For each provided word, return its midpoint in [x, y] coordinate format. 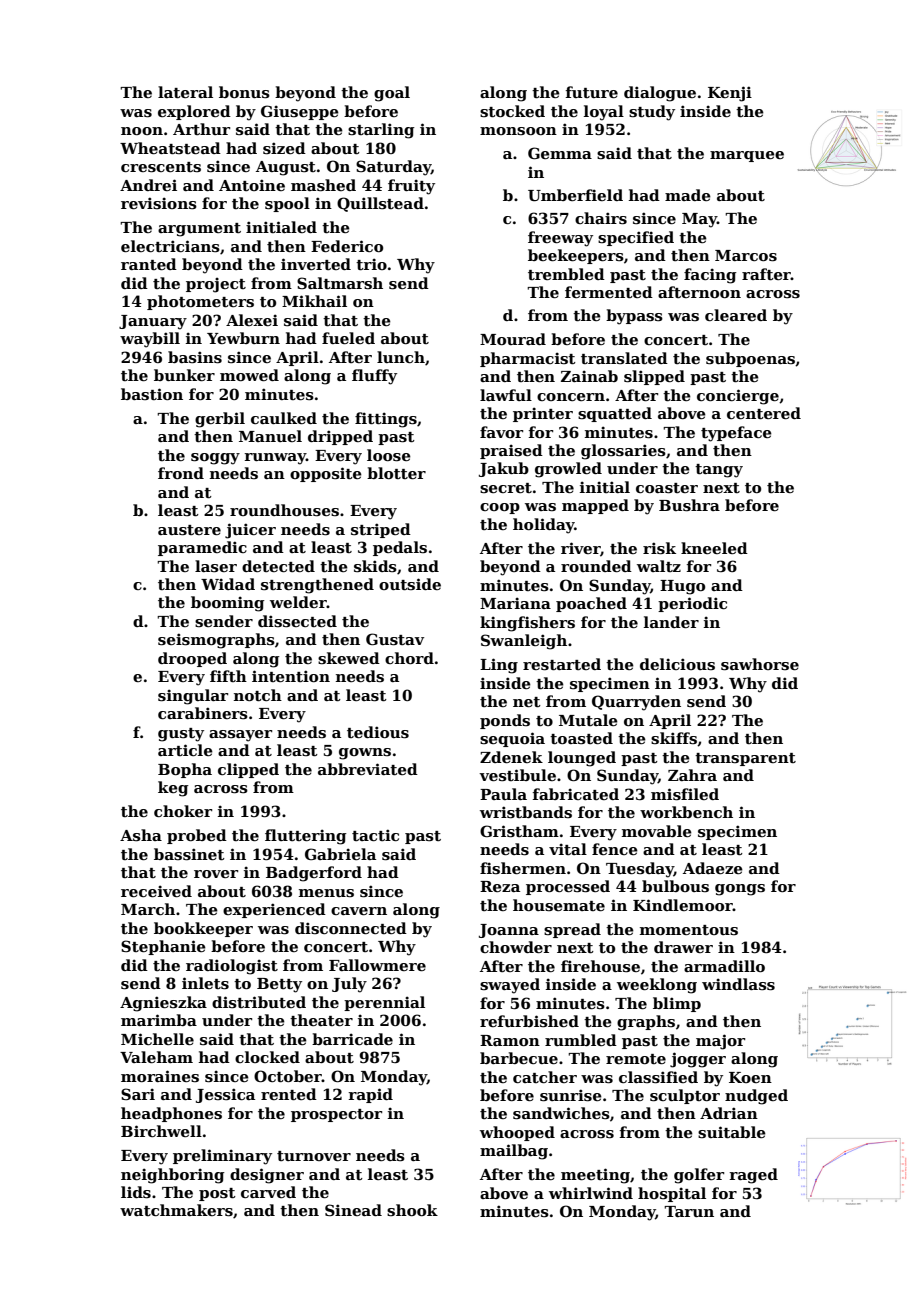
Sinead [353, 1210]
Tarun [689, 1211]
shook [412, 1210]
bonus [244, 92]
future [592, 92]
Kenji [730, 94]
